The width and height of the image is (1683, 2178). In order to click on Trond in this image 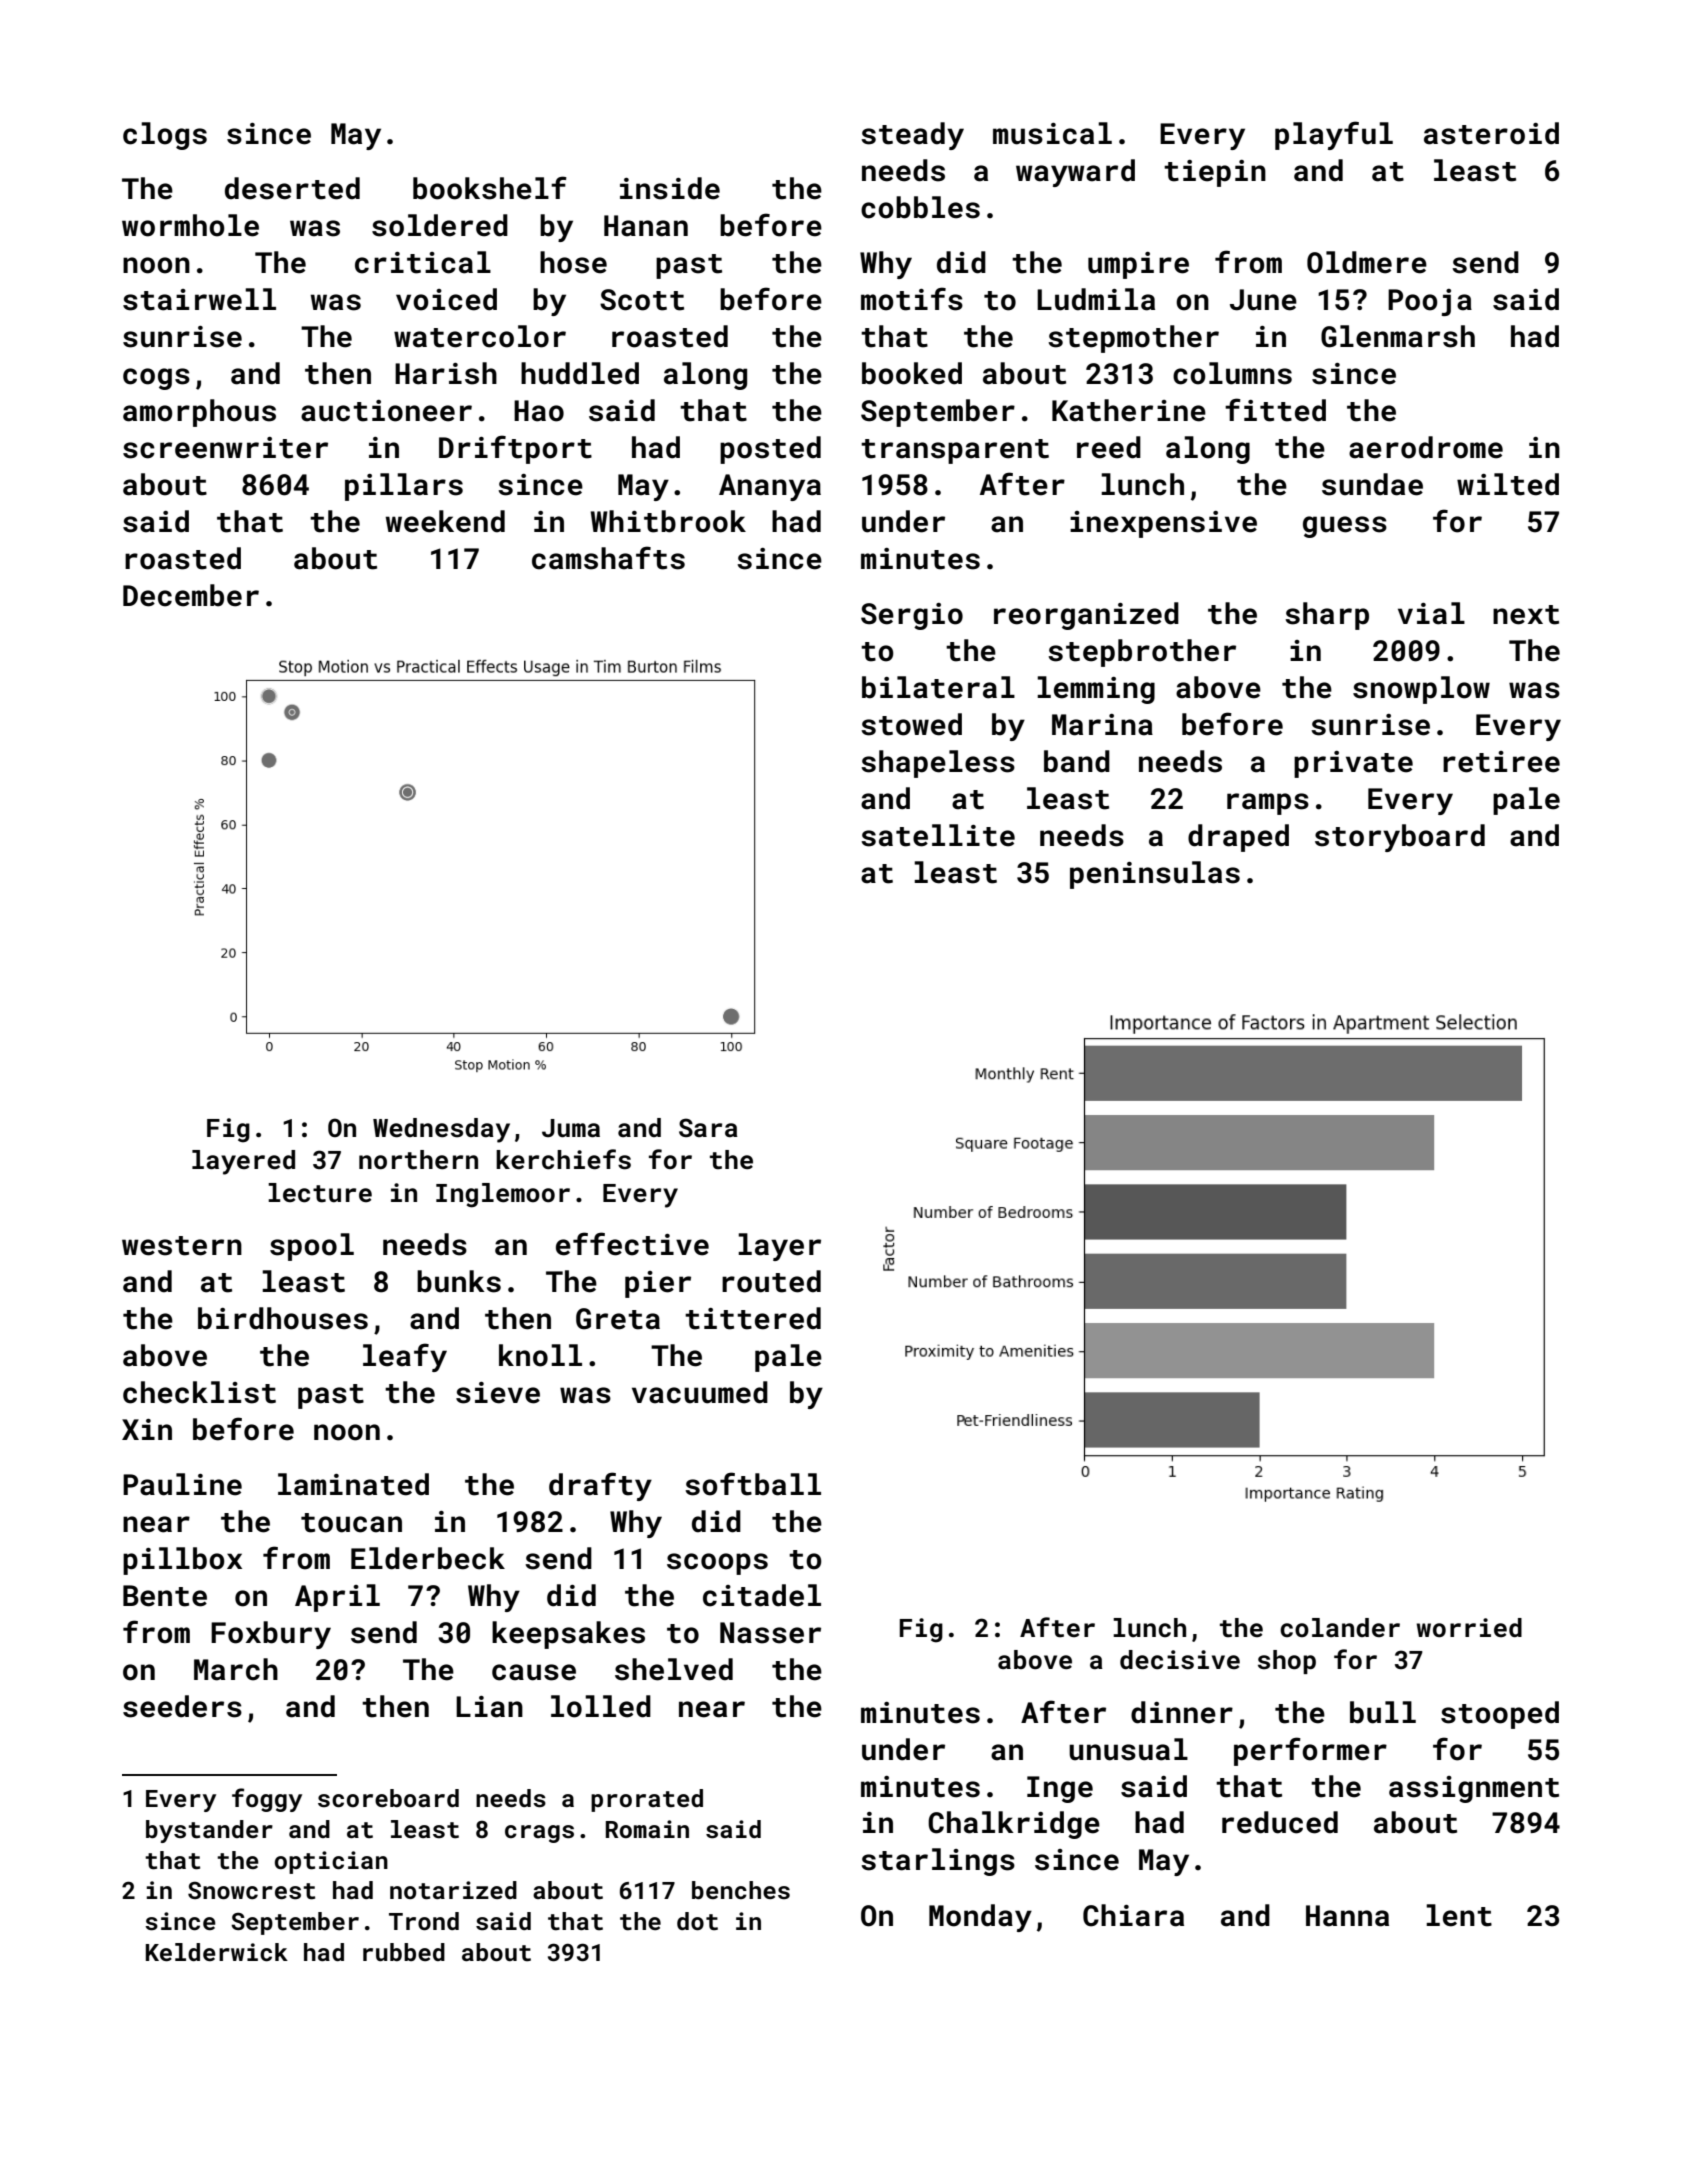, I will do `click(424, 1921)`.
